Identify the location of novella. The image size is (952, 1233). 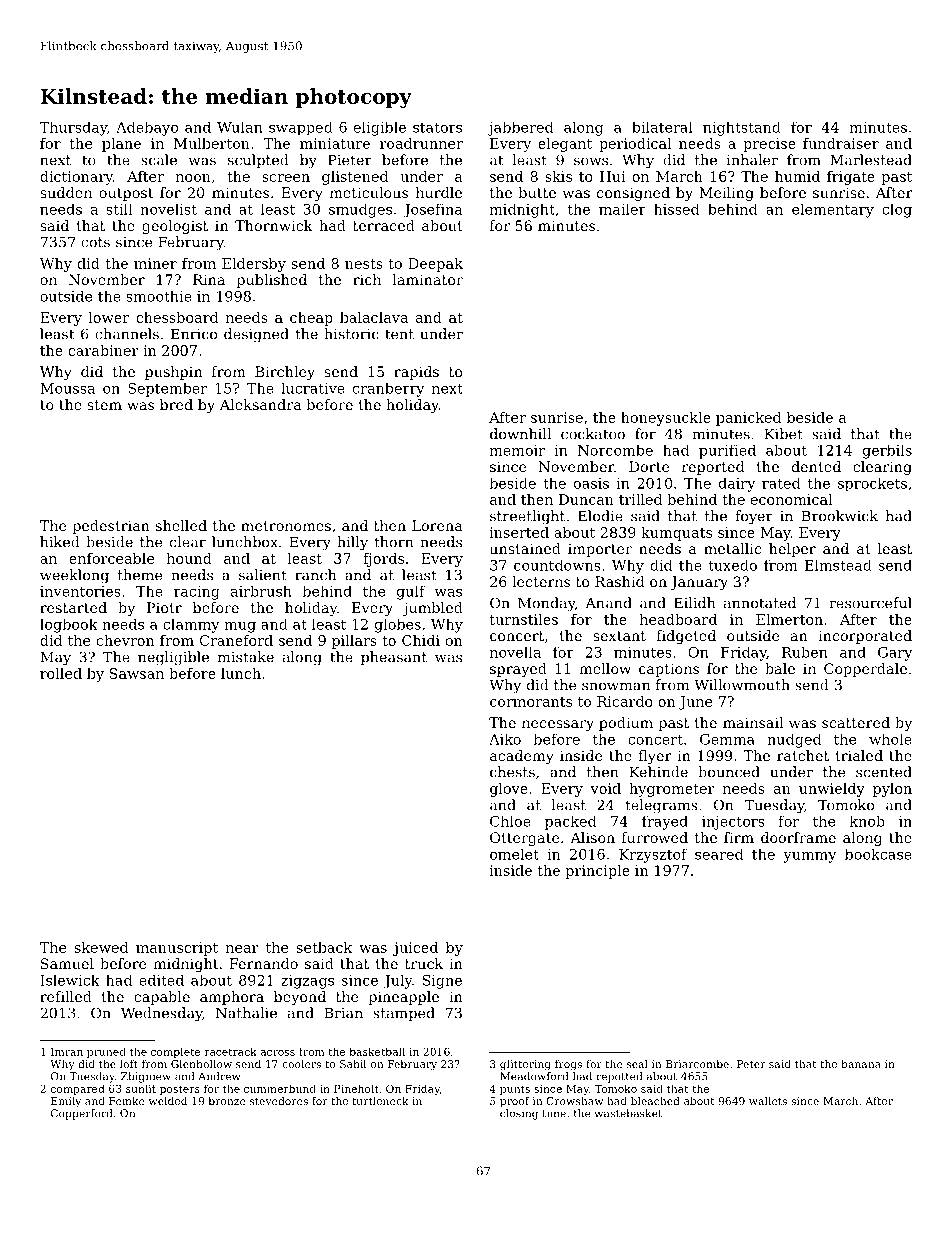
(515, 652).
